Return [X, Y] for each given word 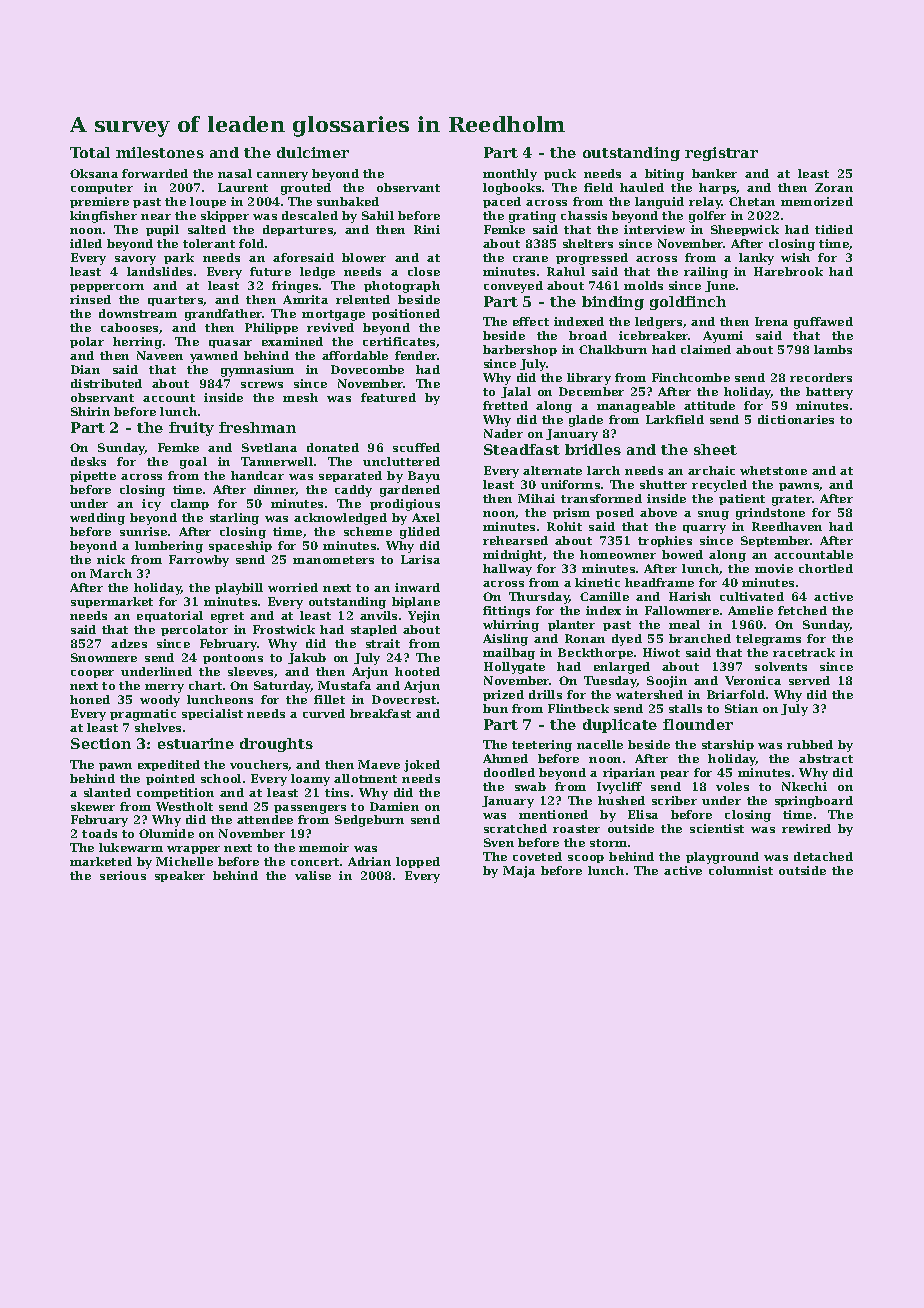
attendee [265, 819]
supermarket [112, 602]
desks [88, 461]
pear [674, 775]
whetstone [773, 470]
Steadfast [522, 449]
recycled [719, 486]
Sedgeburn [369, 821]
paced [502, 202]
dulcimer [313, 152]
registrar [721, 154]
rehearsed [515, 540]
